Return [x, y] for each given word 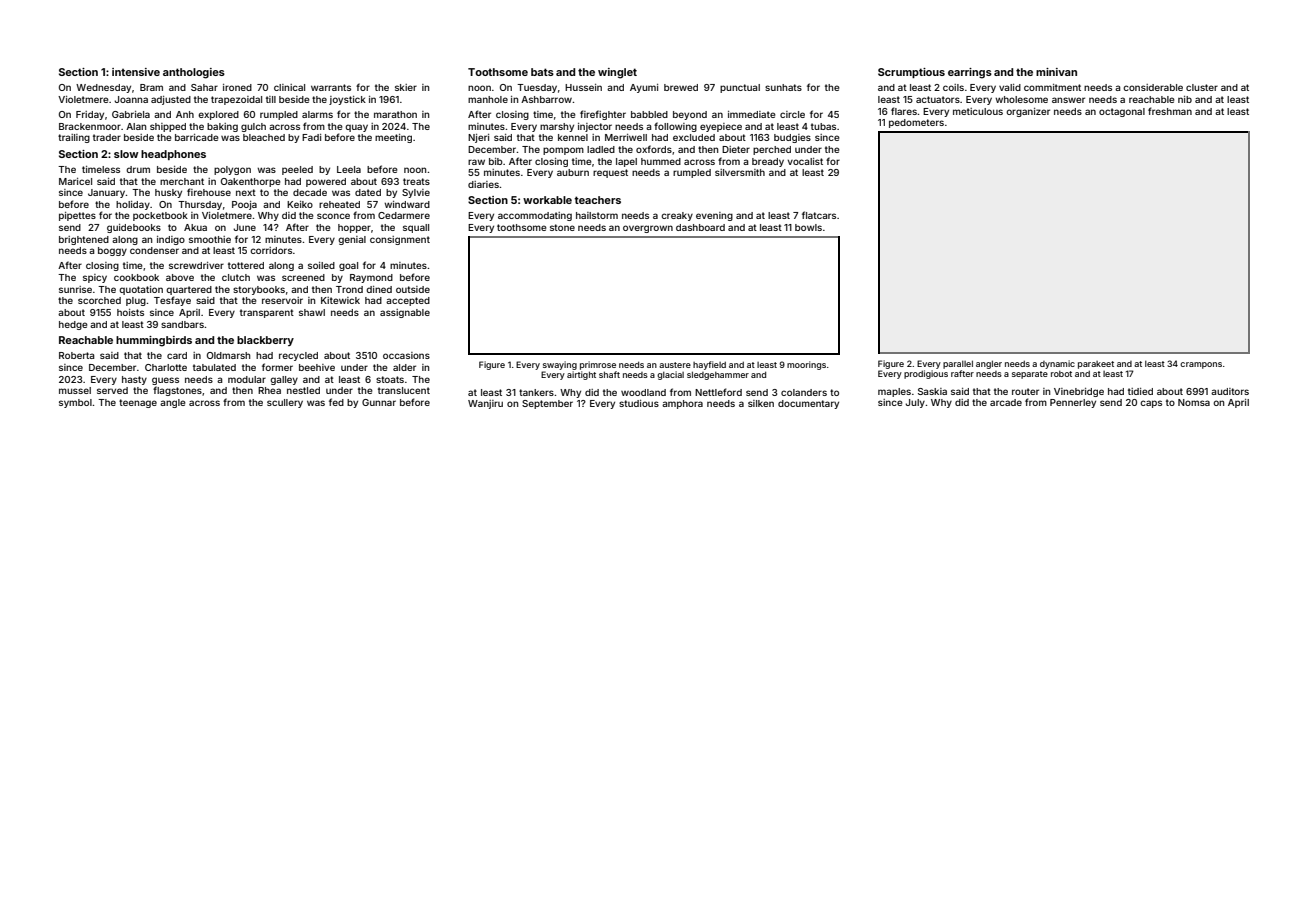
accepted [408, 301]
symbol [75, 403]
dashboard [700, 227]
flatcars [819, 215]
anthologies [194, 73]
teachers [597, 200]
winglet [617, 73]
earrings [970, 73]
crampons [1201, 365]
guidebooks [134, 228]
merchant [182, 181]
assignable [405, 313]
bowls [808, 227]
